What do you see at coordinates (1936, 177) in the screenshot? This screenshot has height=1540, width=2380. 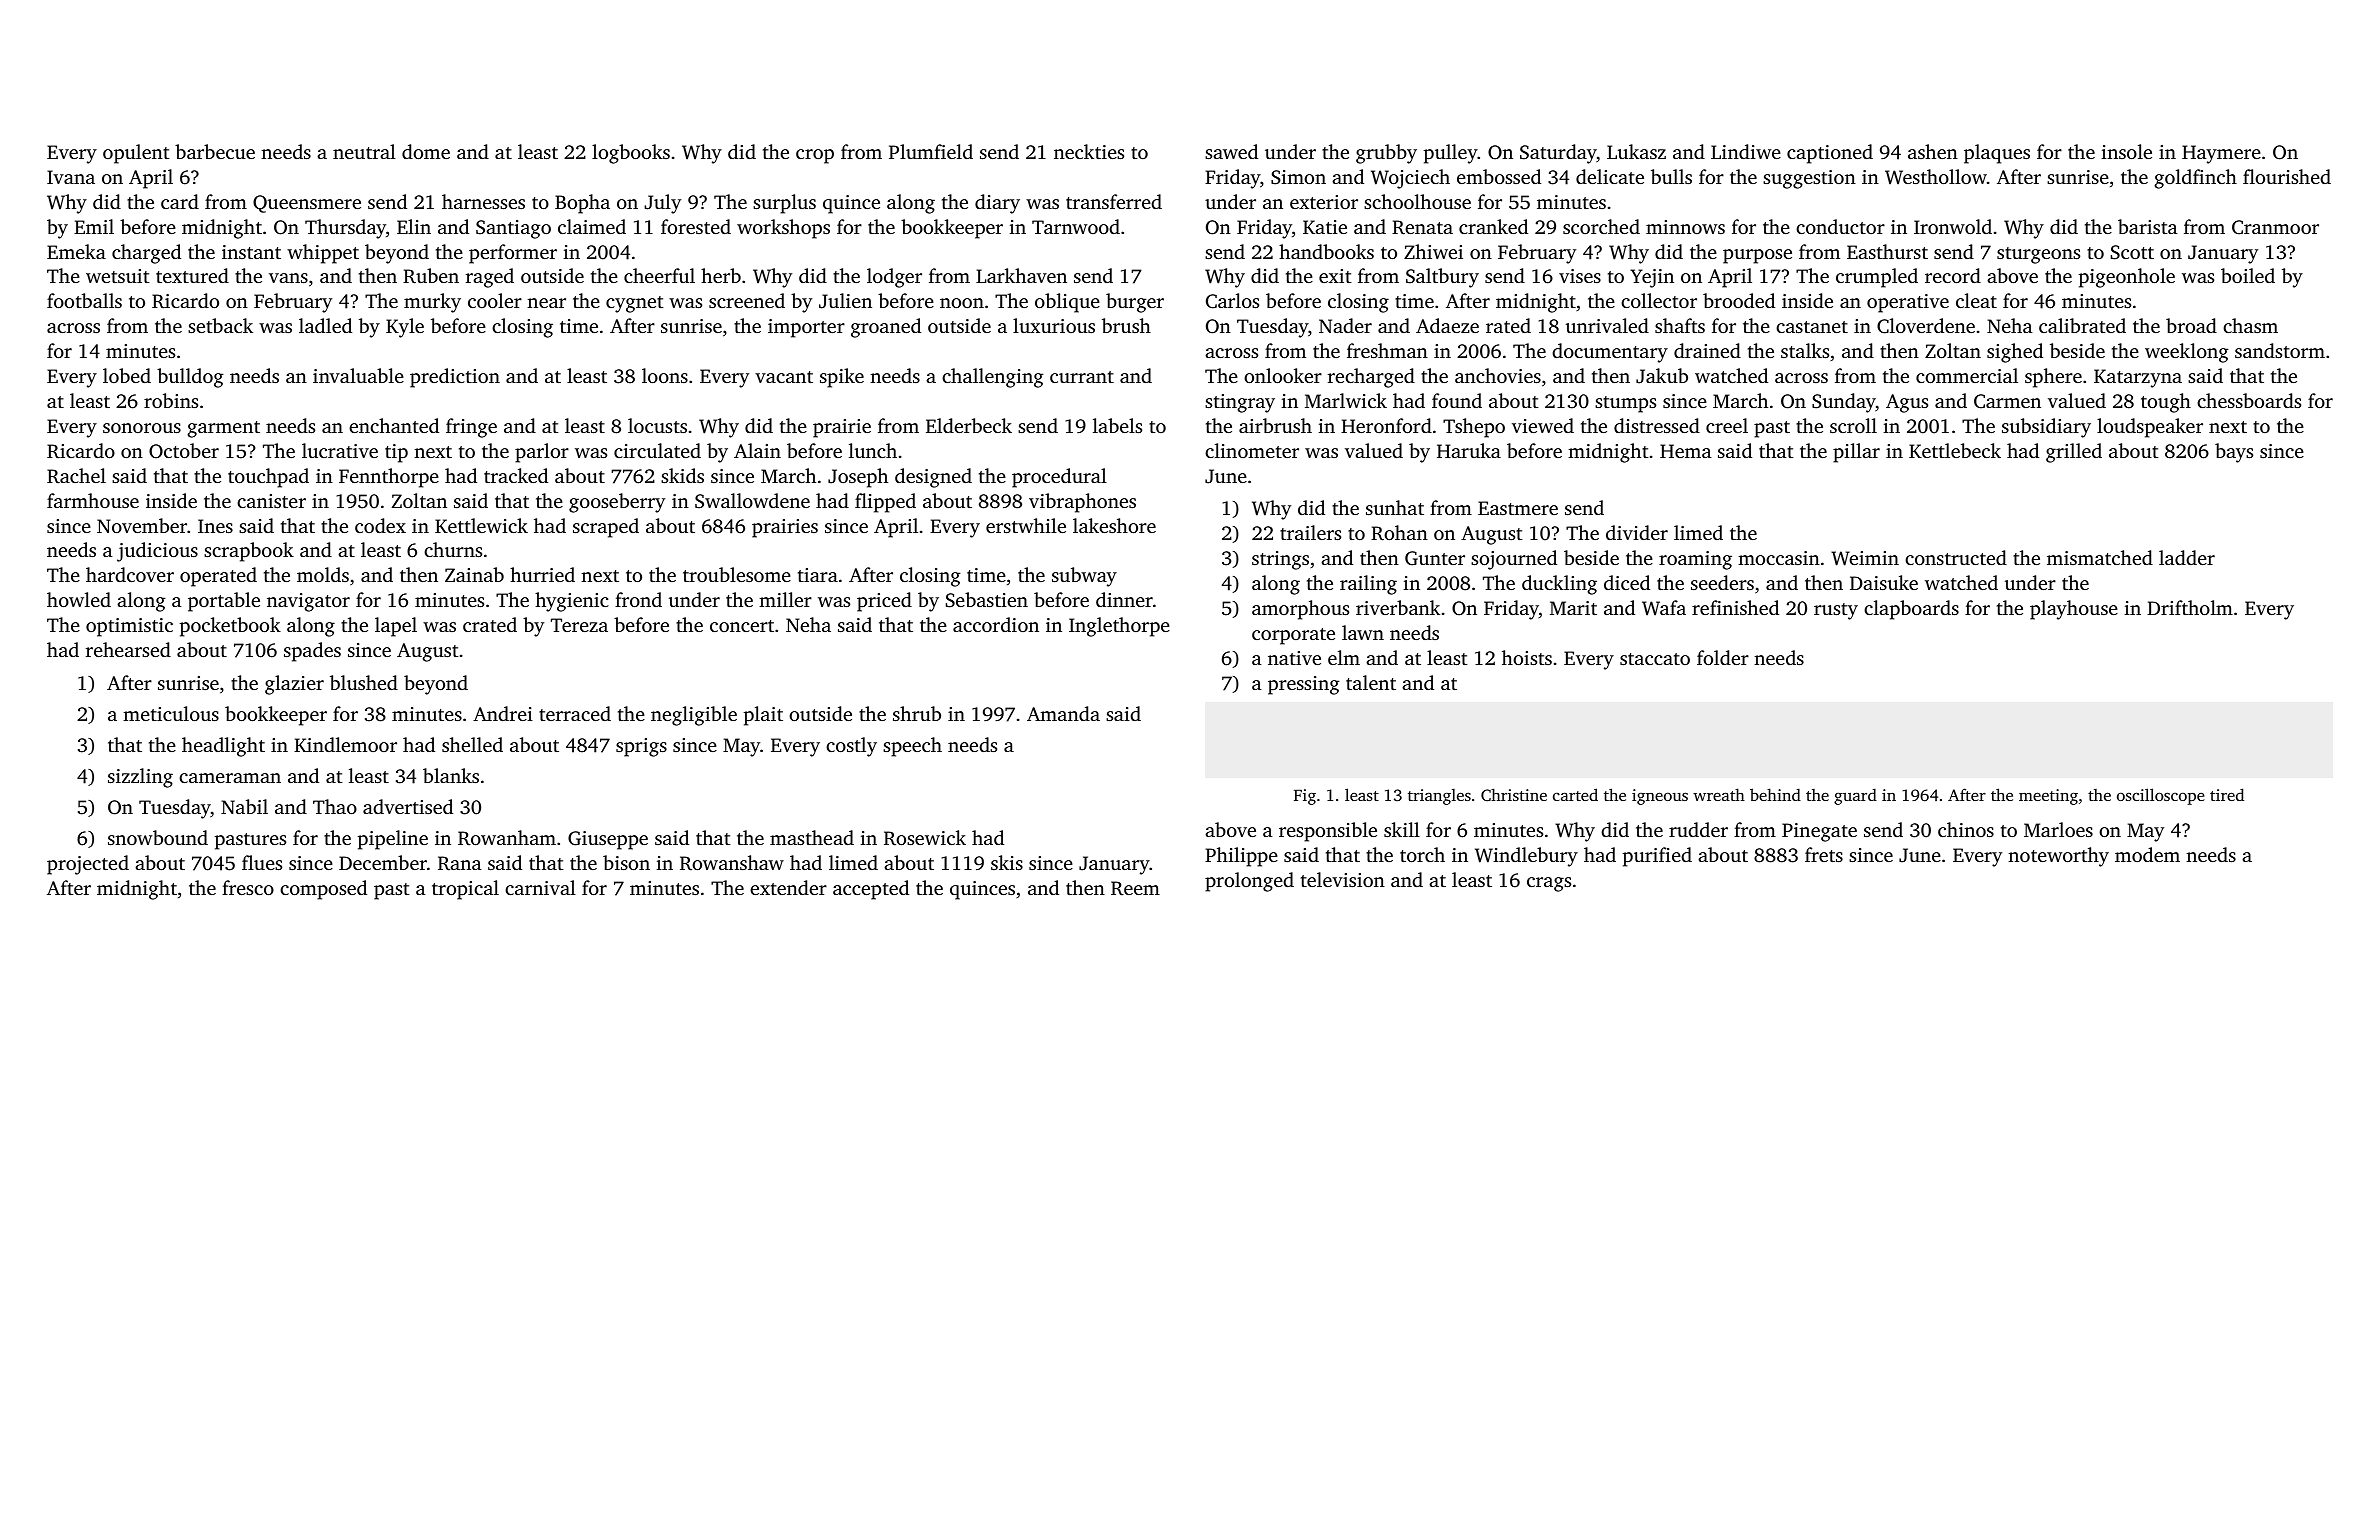 I see `Westhollow` at bounding box center [1936, 177].
